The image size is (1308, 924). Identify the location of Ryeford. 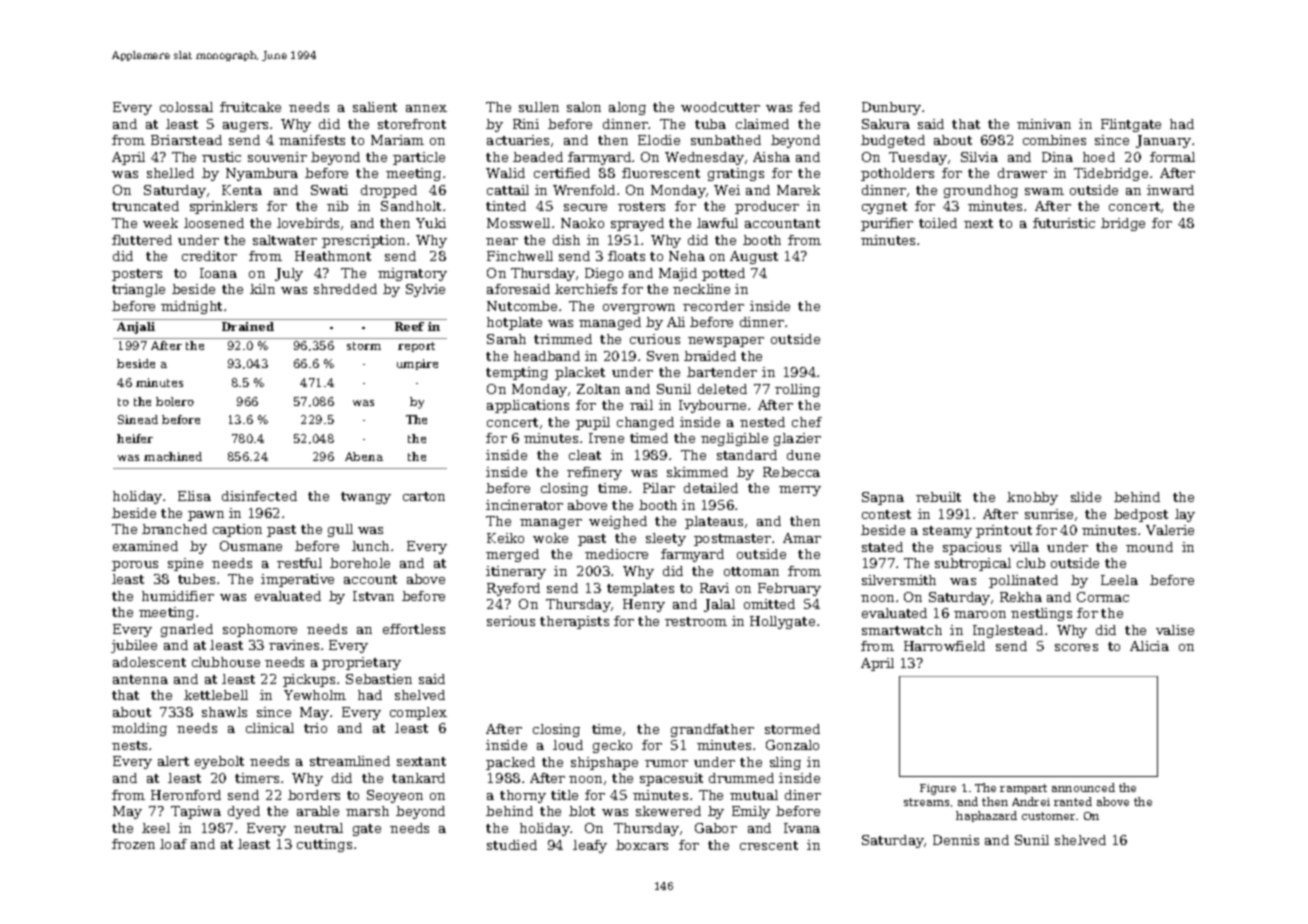
(513, 589).
